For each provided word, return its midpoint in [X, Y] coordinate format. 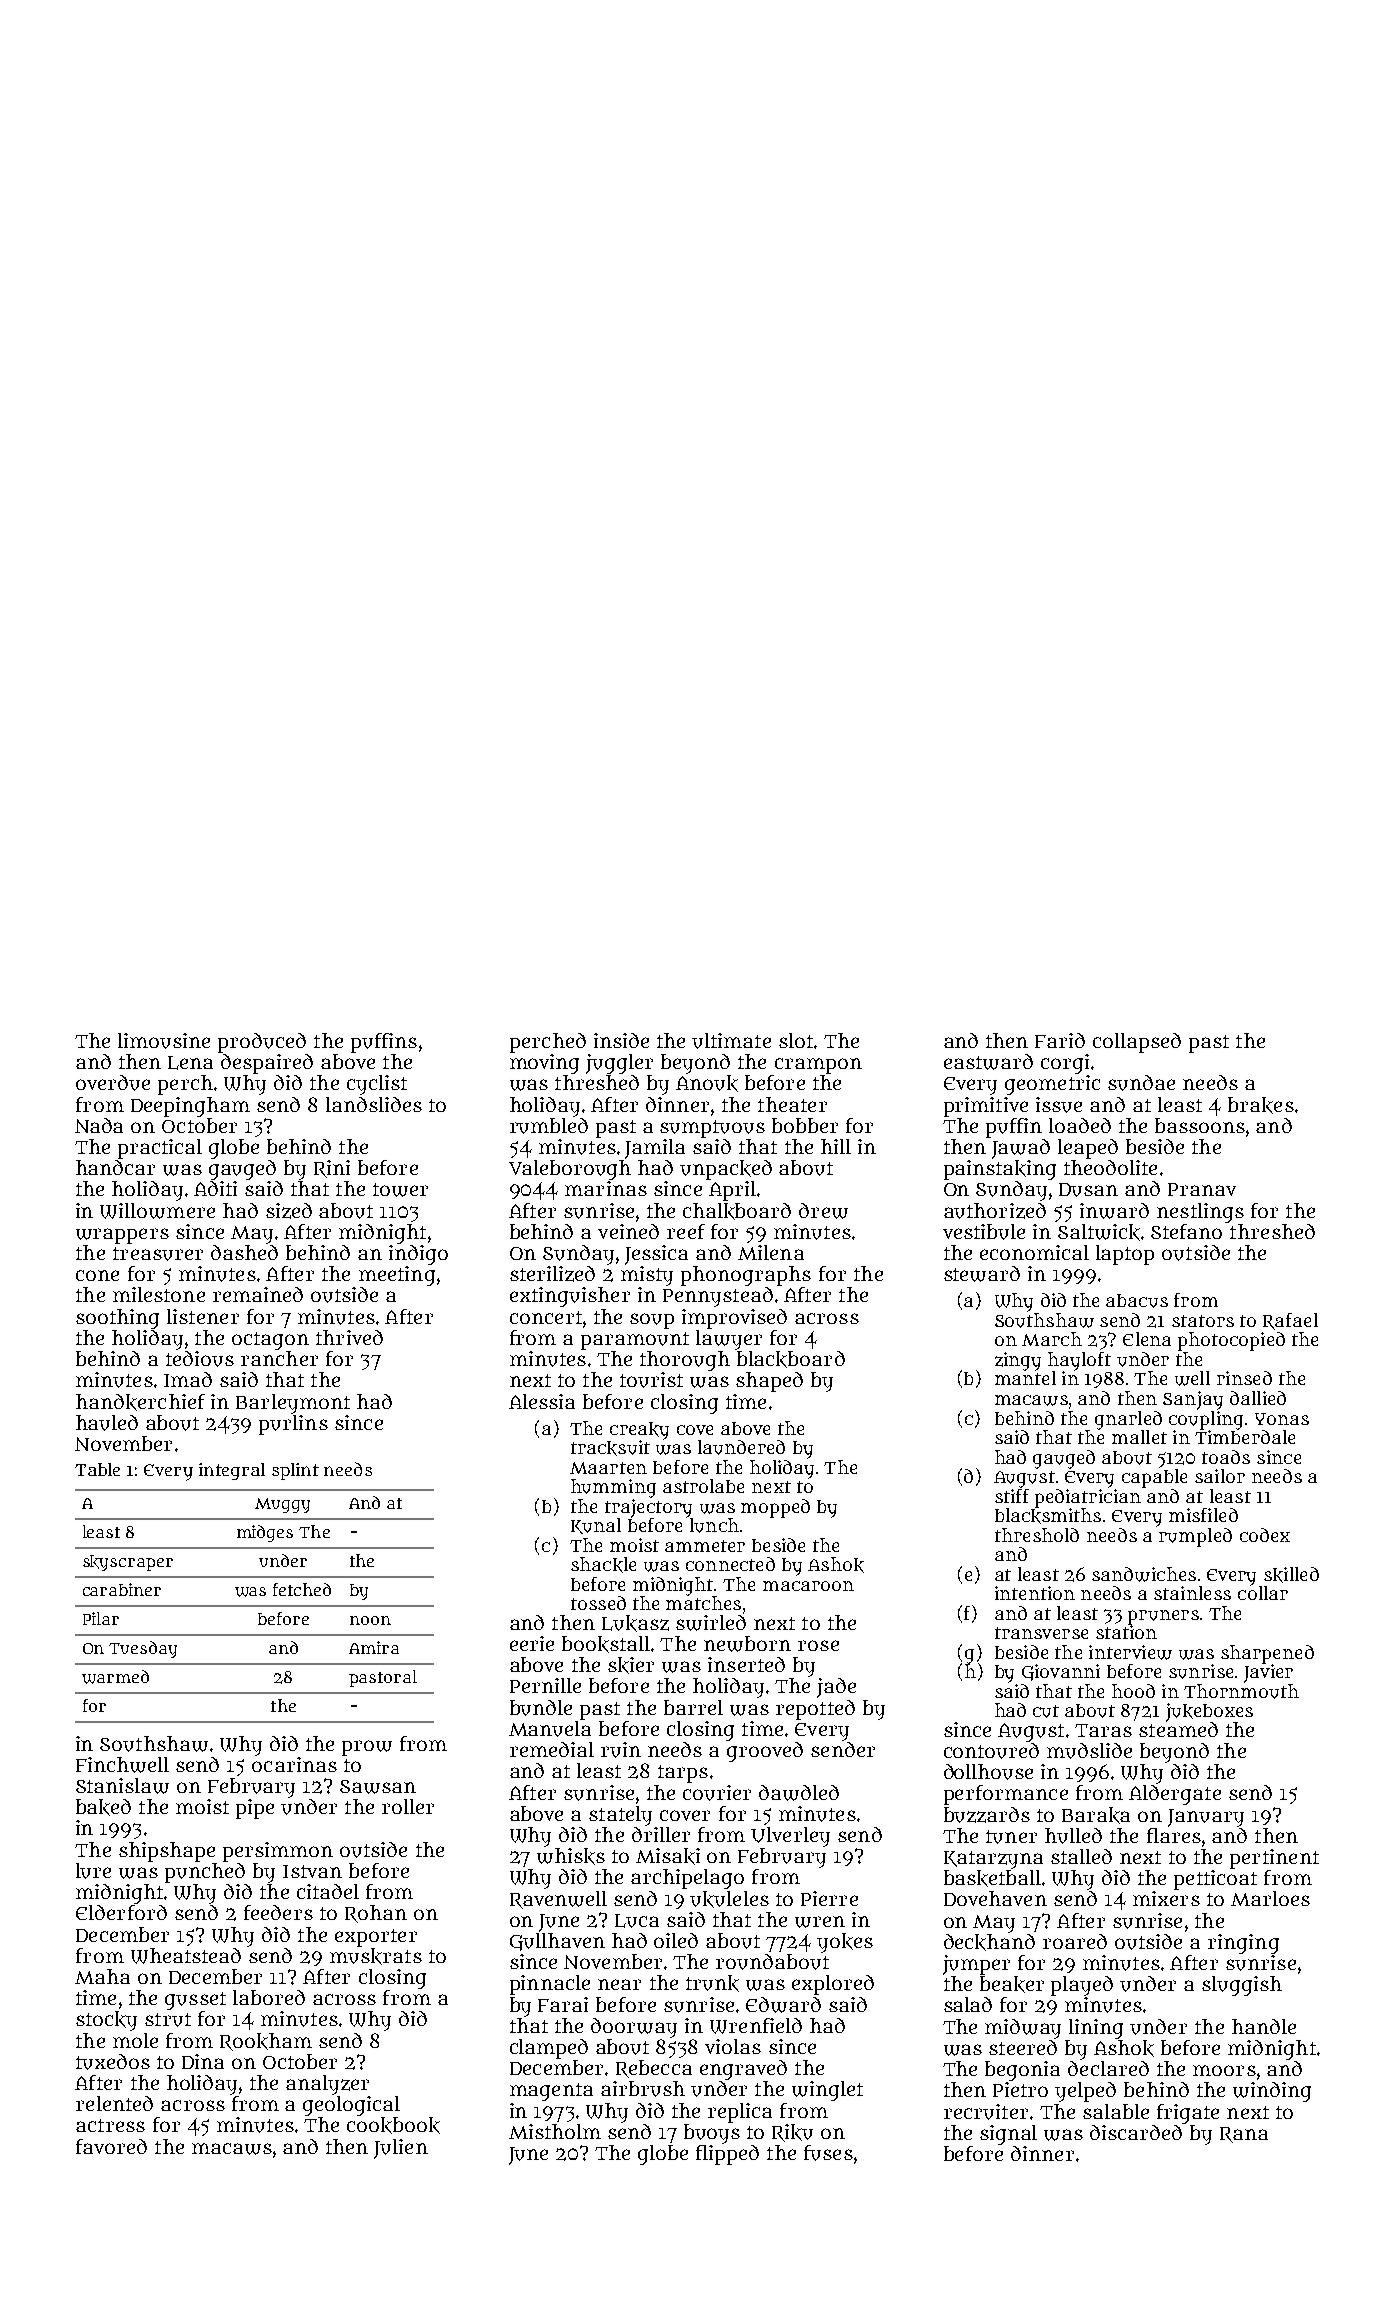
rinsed [1244, 1378]
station [1126, 1632]
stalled [1081, 1856]
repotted [815, 1710]
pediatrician [1088, 1498]
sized [289, 1211]
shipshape [167, 1852]
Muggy [282, 1505]
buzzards [987, 1815]
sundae [1141, 1083]
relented [114, 2103]
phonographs [746, 1276]
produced [262, 1043]
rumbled [549, 1126]
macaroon [808, 1586]
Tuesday [143, 1649]
